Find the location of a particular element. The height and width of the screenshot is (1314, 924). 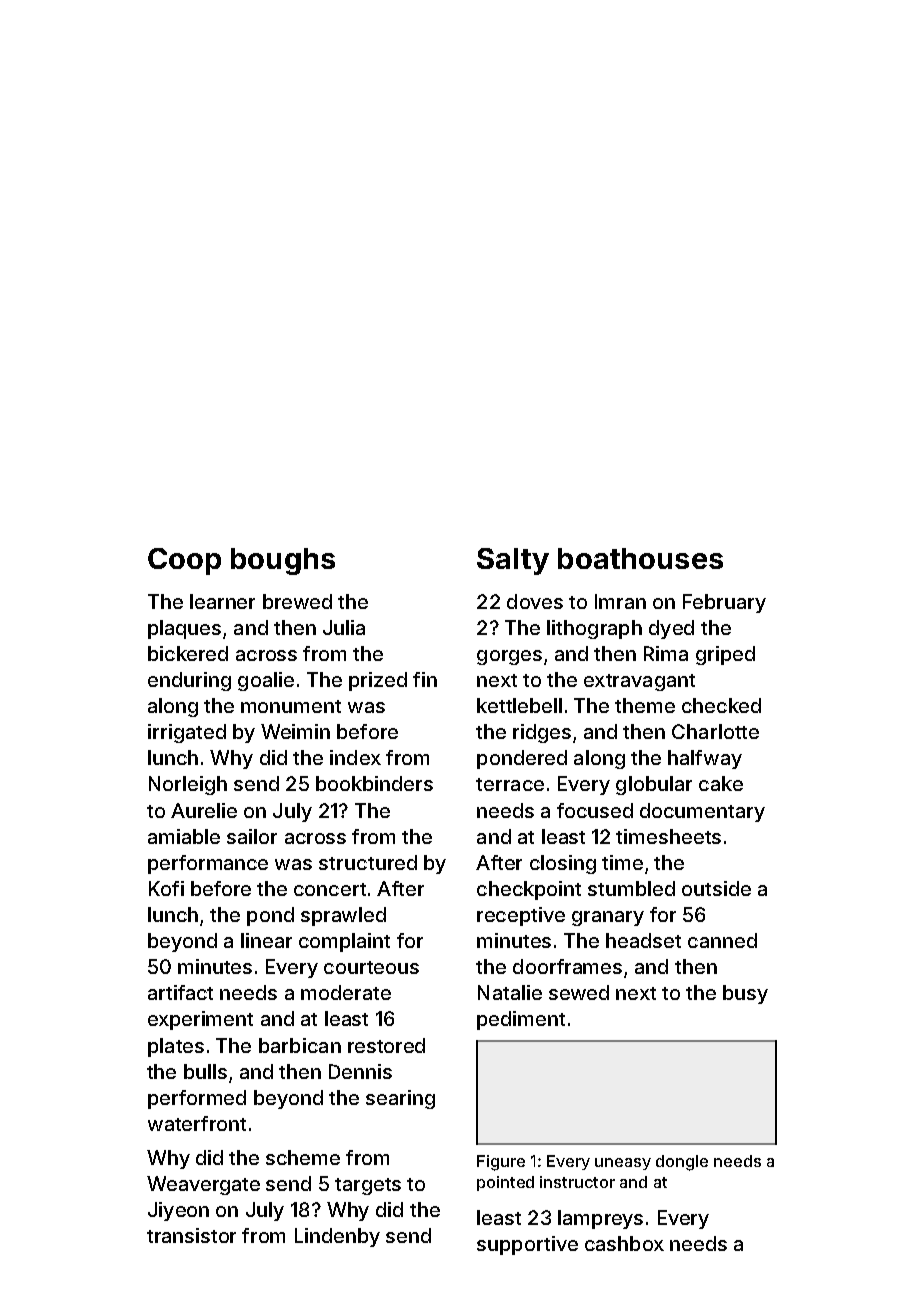

experiment is located at coordinates (200, 1020).
